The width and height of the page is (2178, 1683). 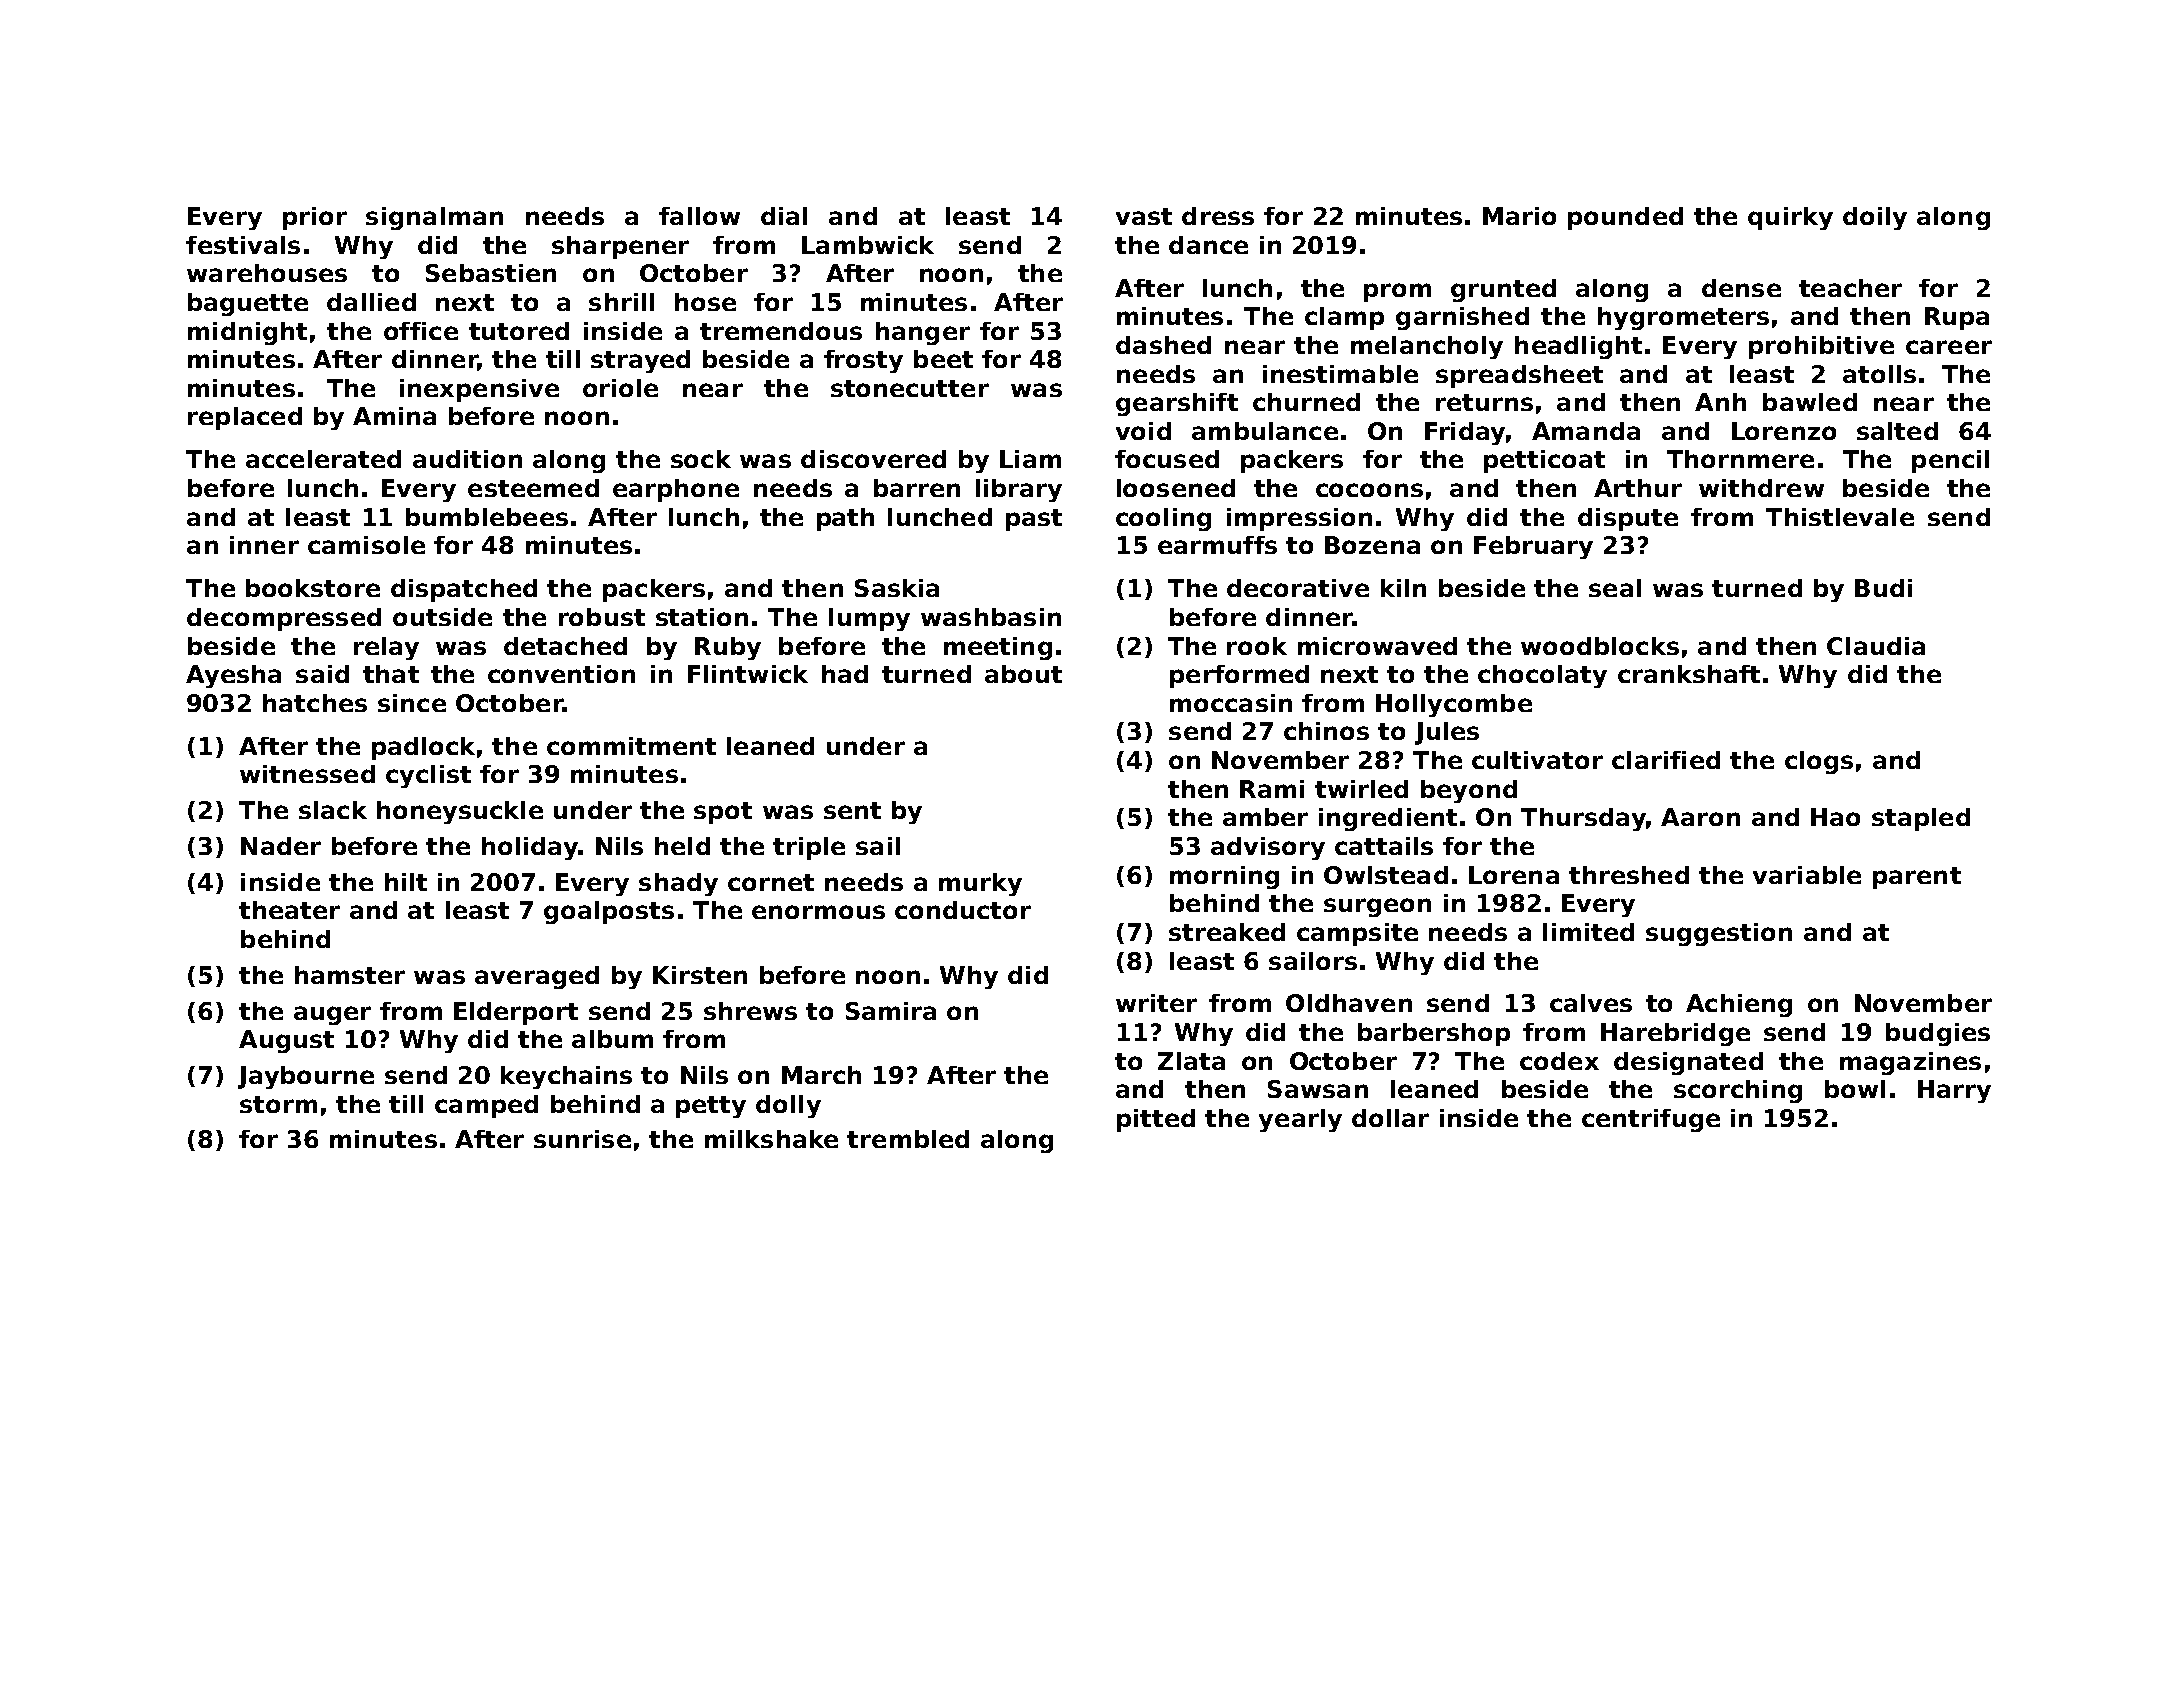 I want to click on storm, so click(x=278, y=1104).
